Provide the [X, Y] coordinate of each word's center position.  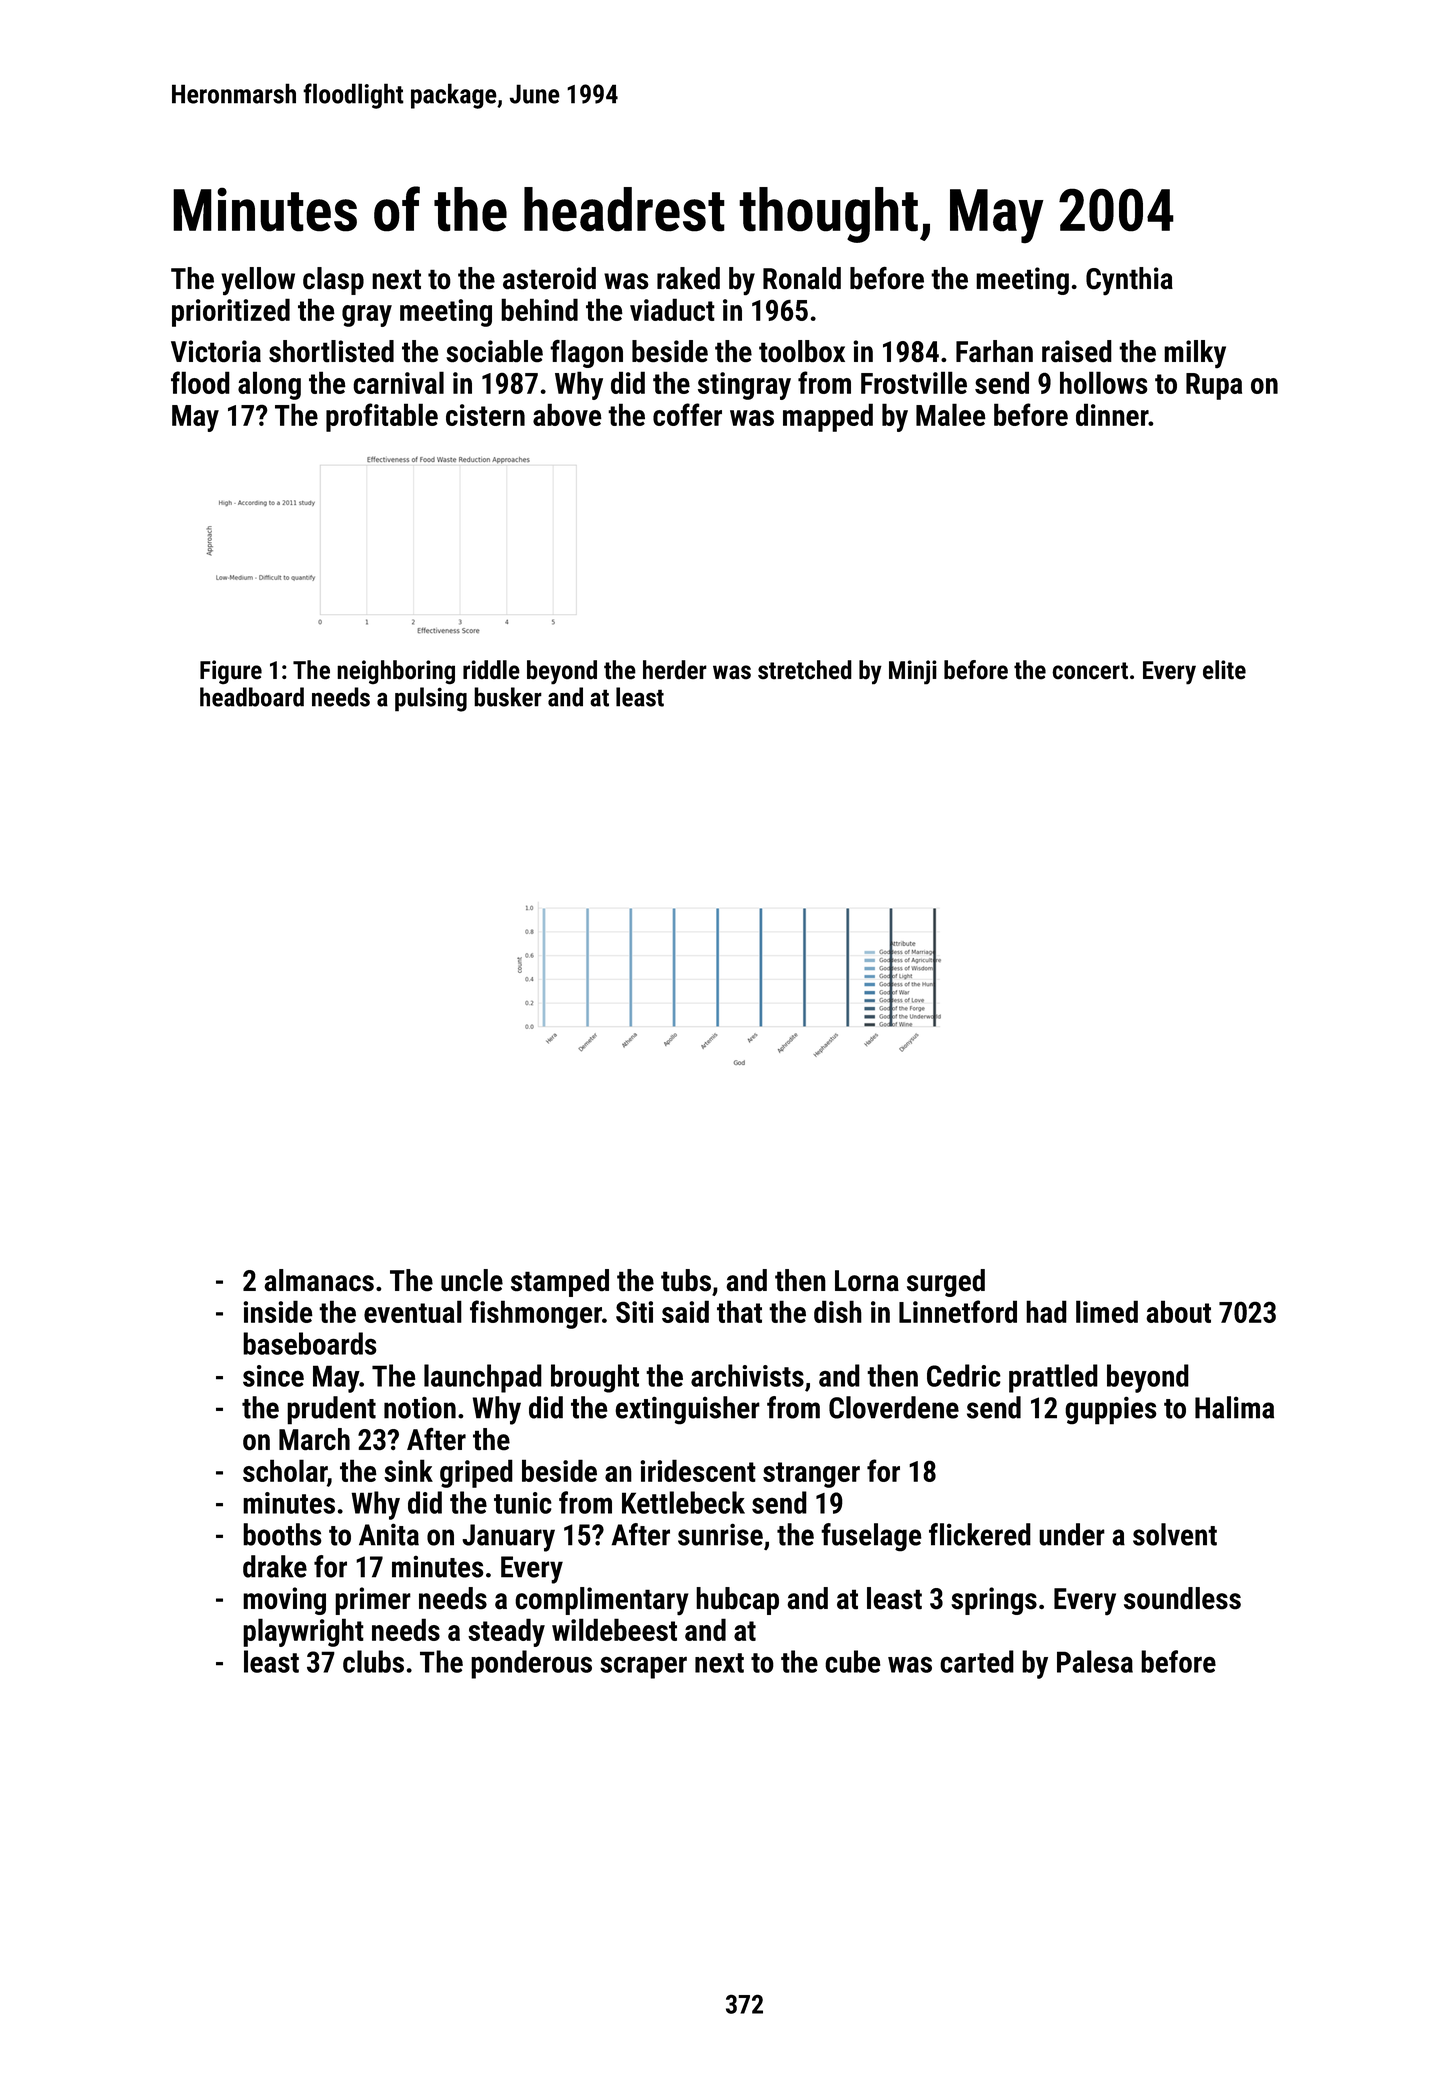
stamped [560, 1283]
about [1178, 1311]
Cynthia [1129, 281]
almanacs [319, 1280]
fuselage [871, 1537]
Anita [389, 1534]
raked [688, 278]
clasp [333, 281]
